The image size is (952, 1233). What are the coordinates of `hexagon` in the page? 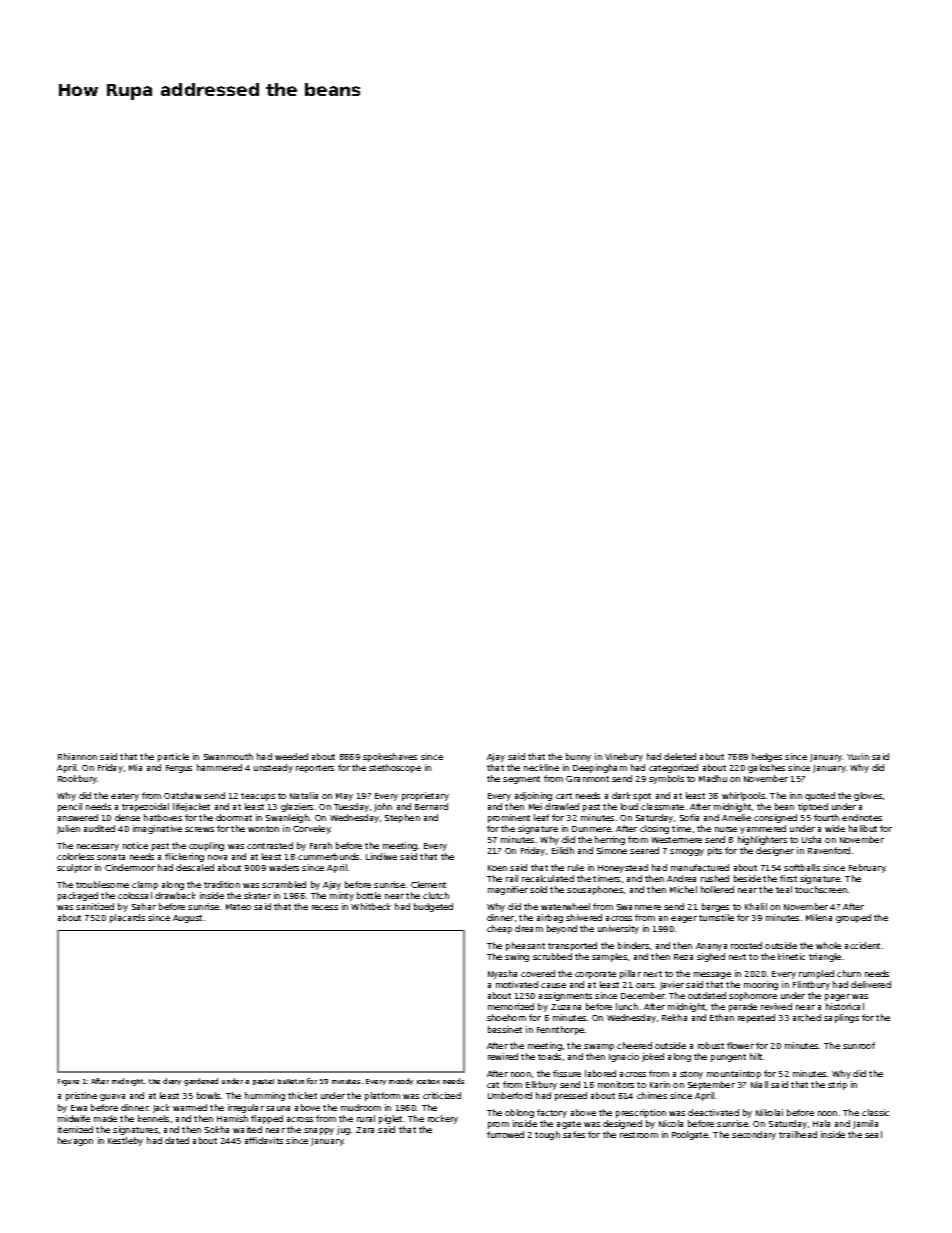 It's located at (75, 1141).
